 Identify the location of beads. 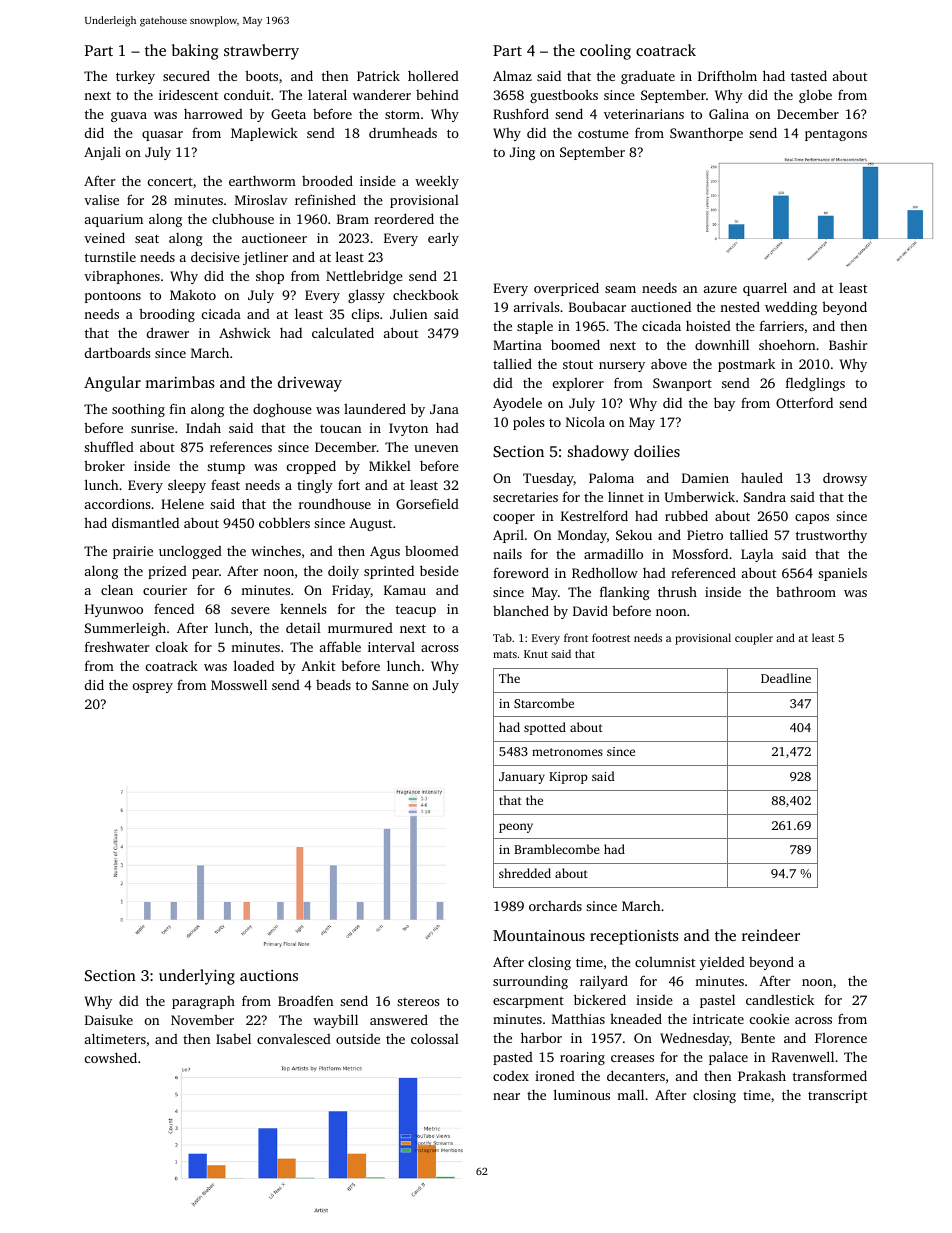
(333, 685).
